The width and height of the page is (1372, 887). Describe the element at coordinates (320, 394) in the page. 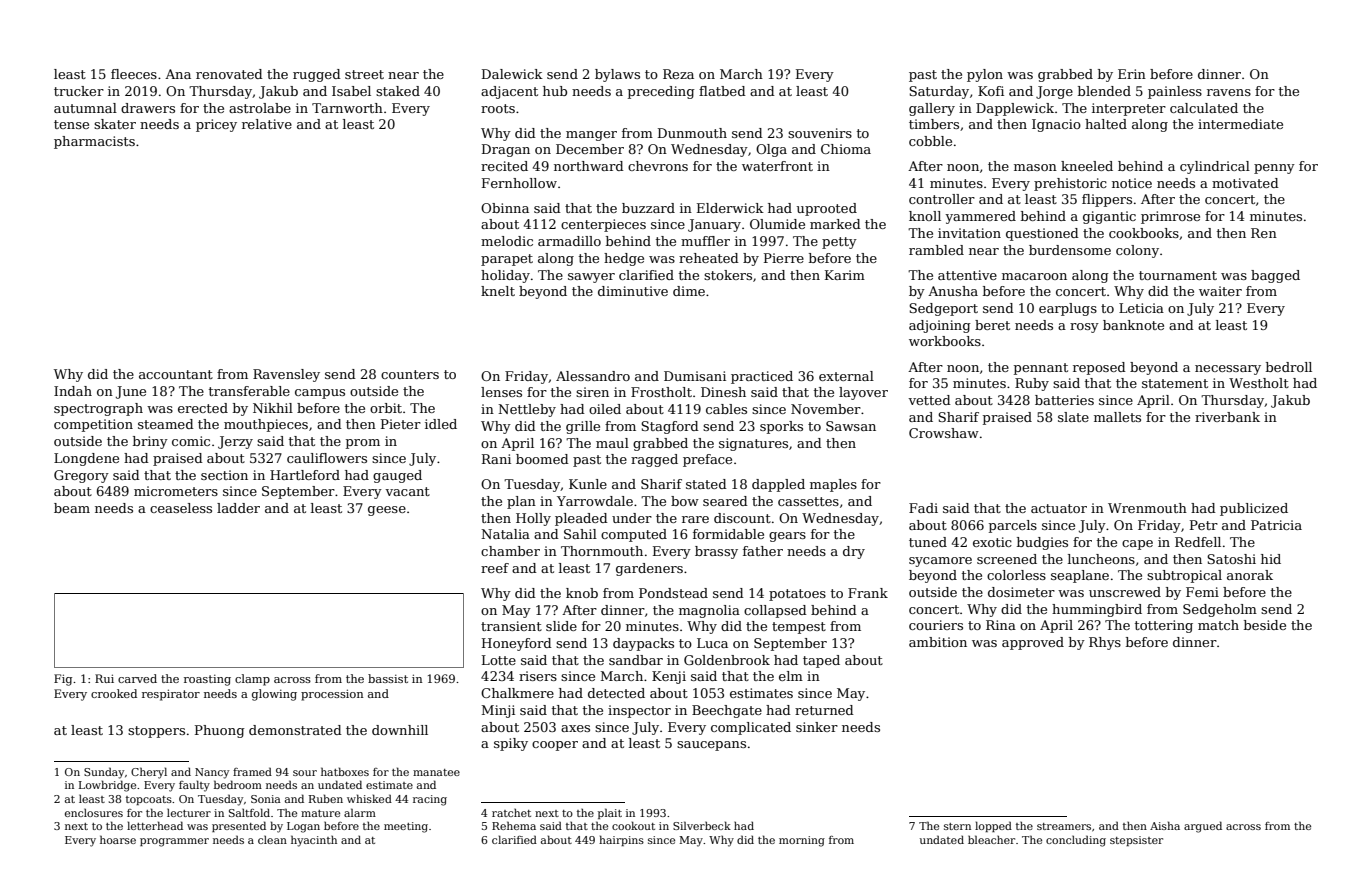

I see `campus` at that location.
